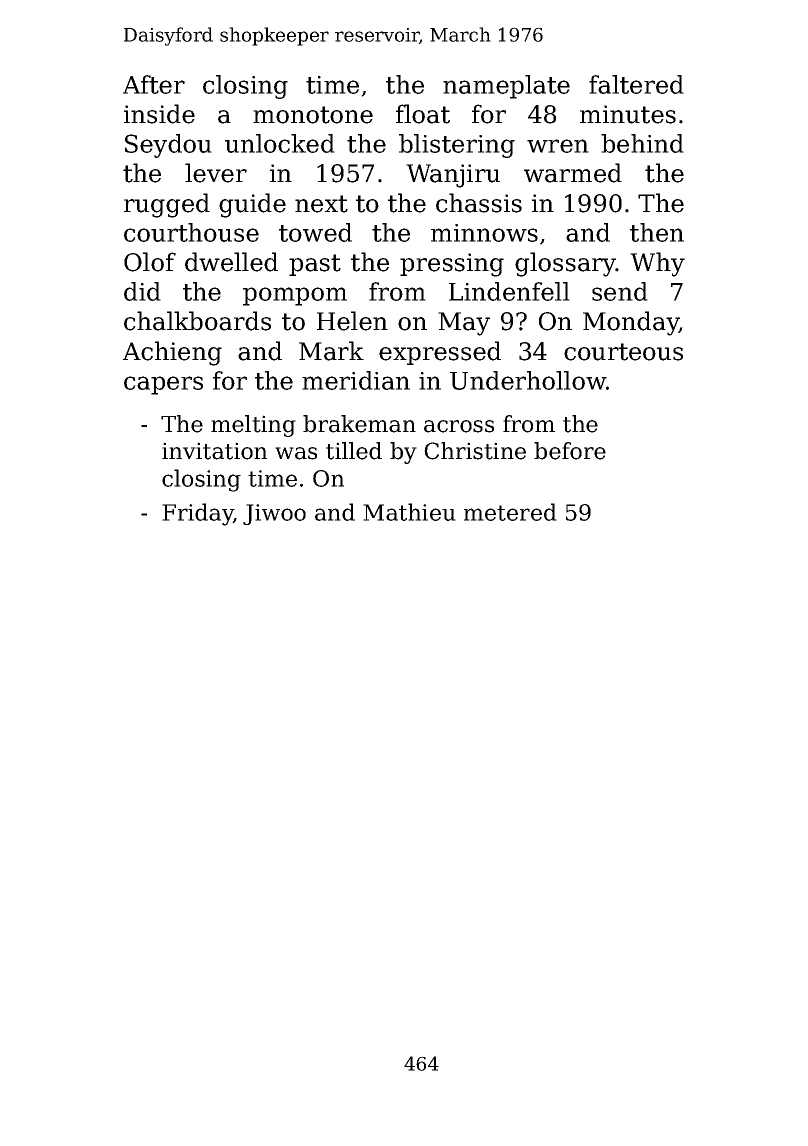 The image size is (808, 1146). Describe the element at coordinates (315, 265) in the screenshot. I see `past` at that location.
